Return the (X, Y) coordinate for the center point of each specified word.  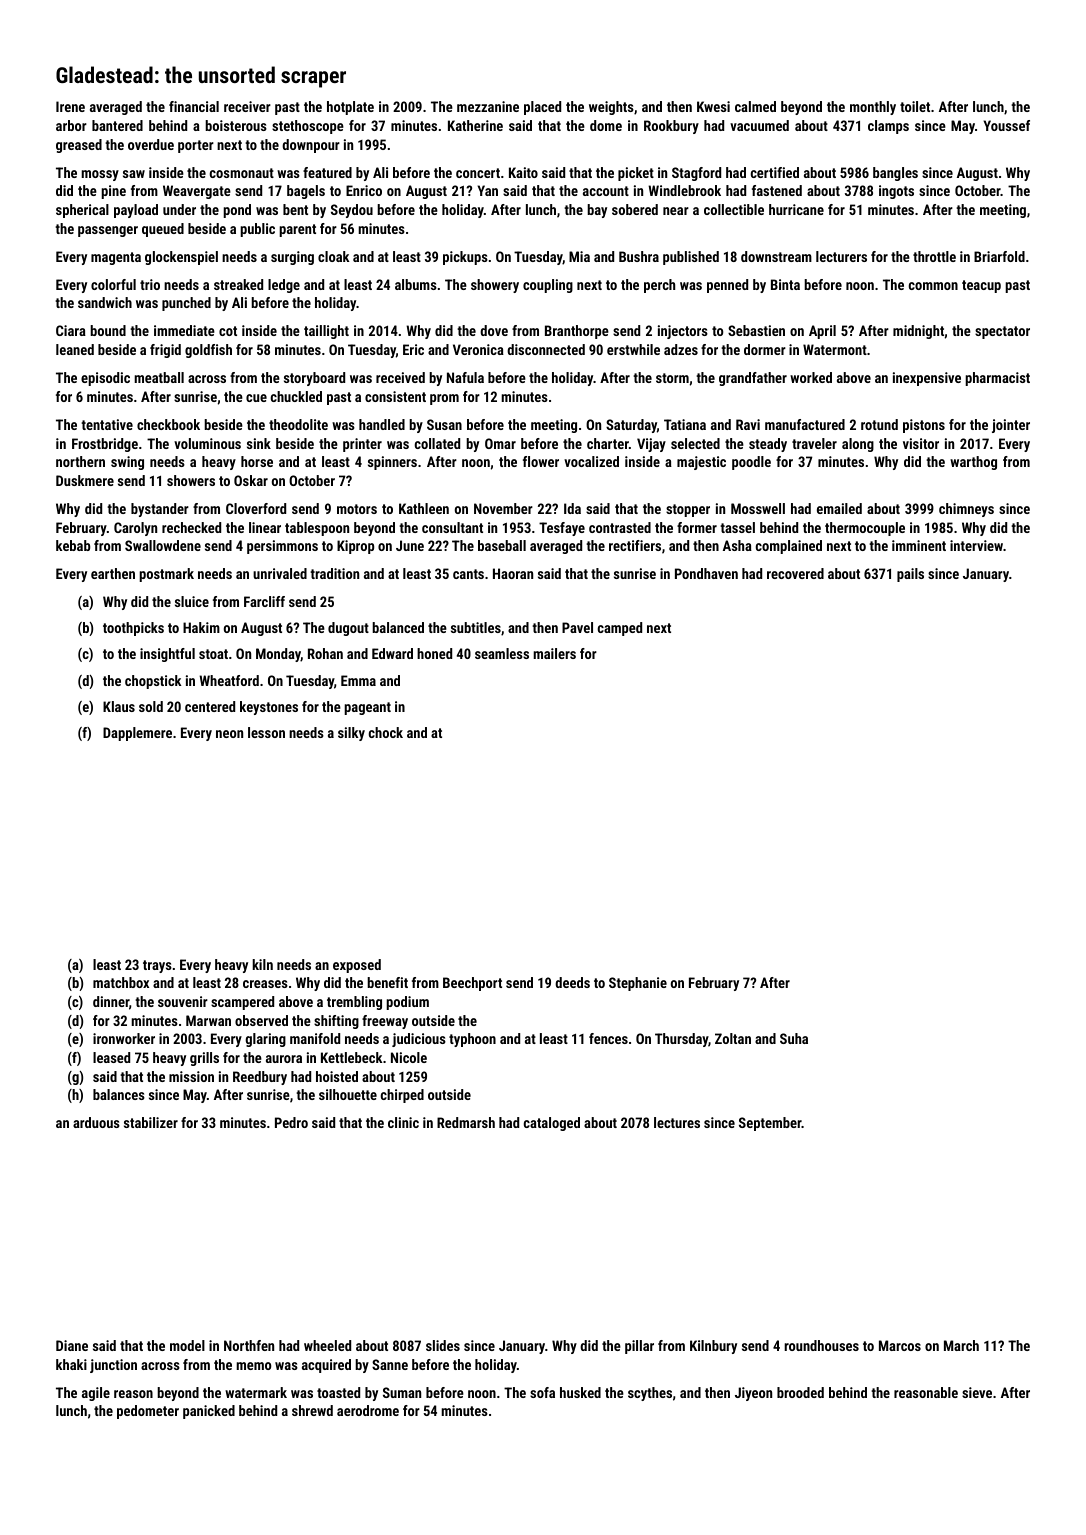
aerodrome (368, 1410)
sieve (977, 1392)
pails (910, 575)
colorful (113, 284)
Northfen (249, 1345)
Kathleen (424, 508)
